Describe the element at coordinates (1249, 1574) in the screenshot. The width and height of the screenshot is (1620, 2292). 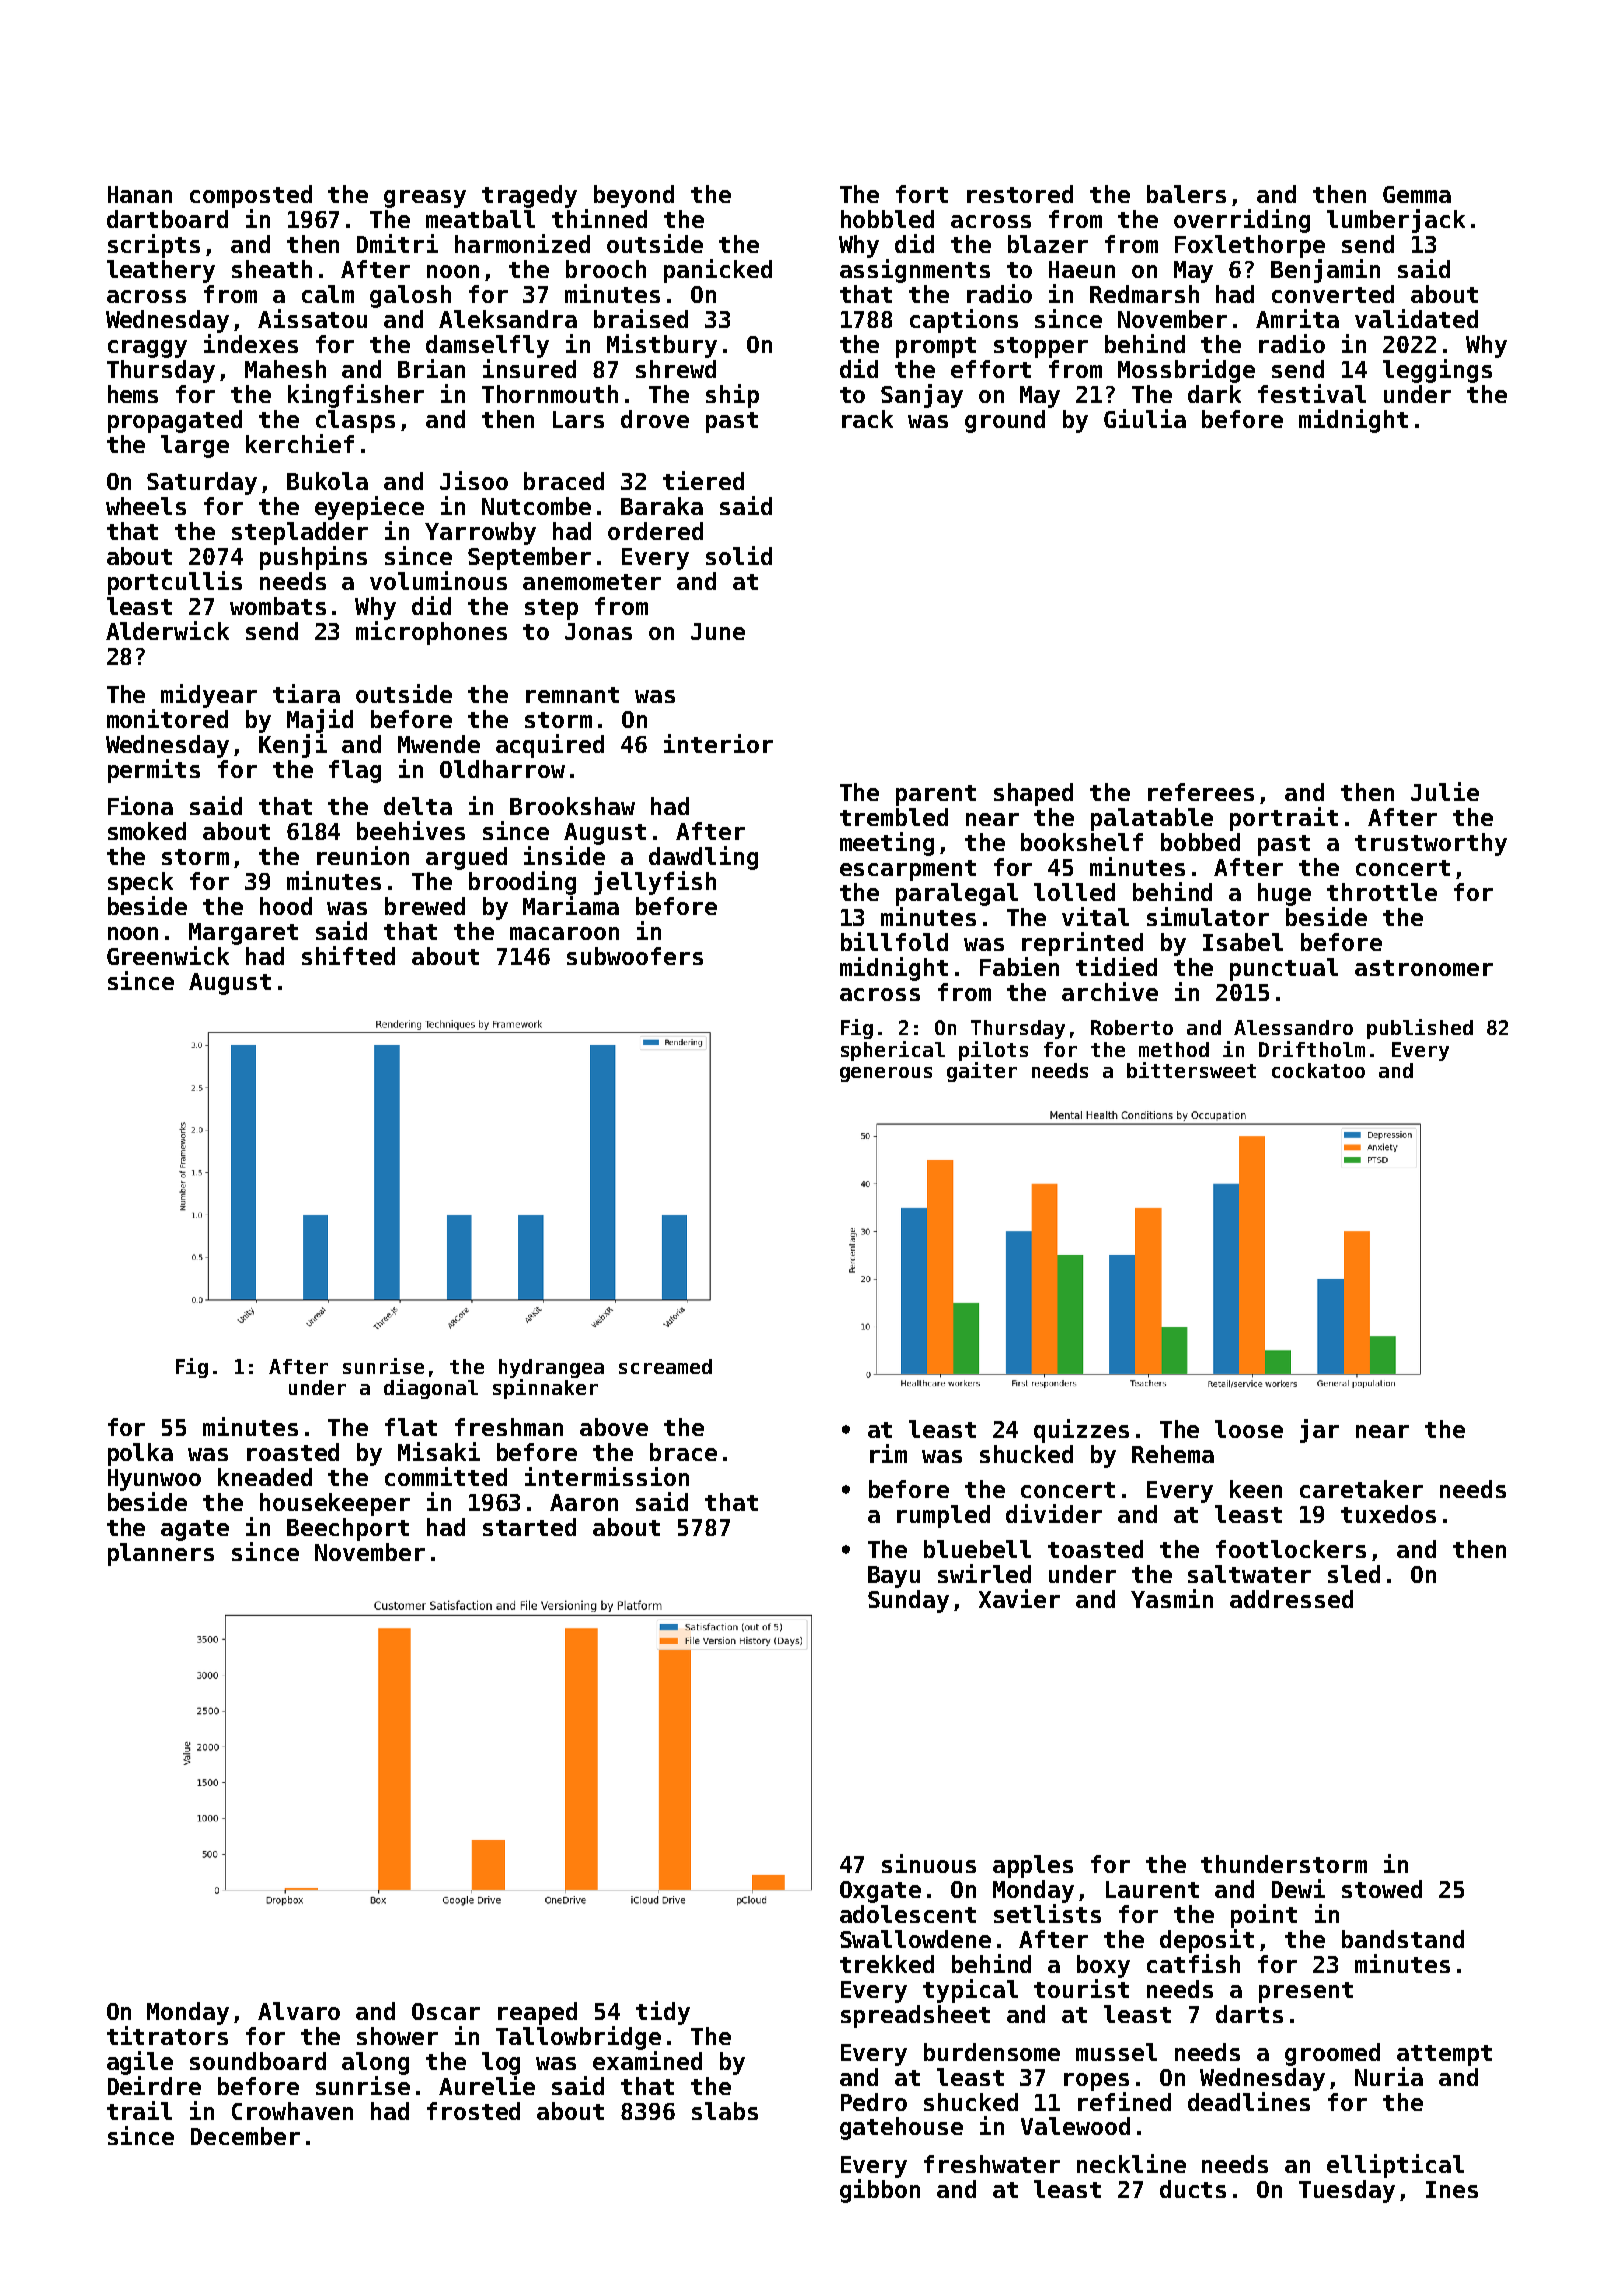
I see `saltwater` at that location.
